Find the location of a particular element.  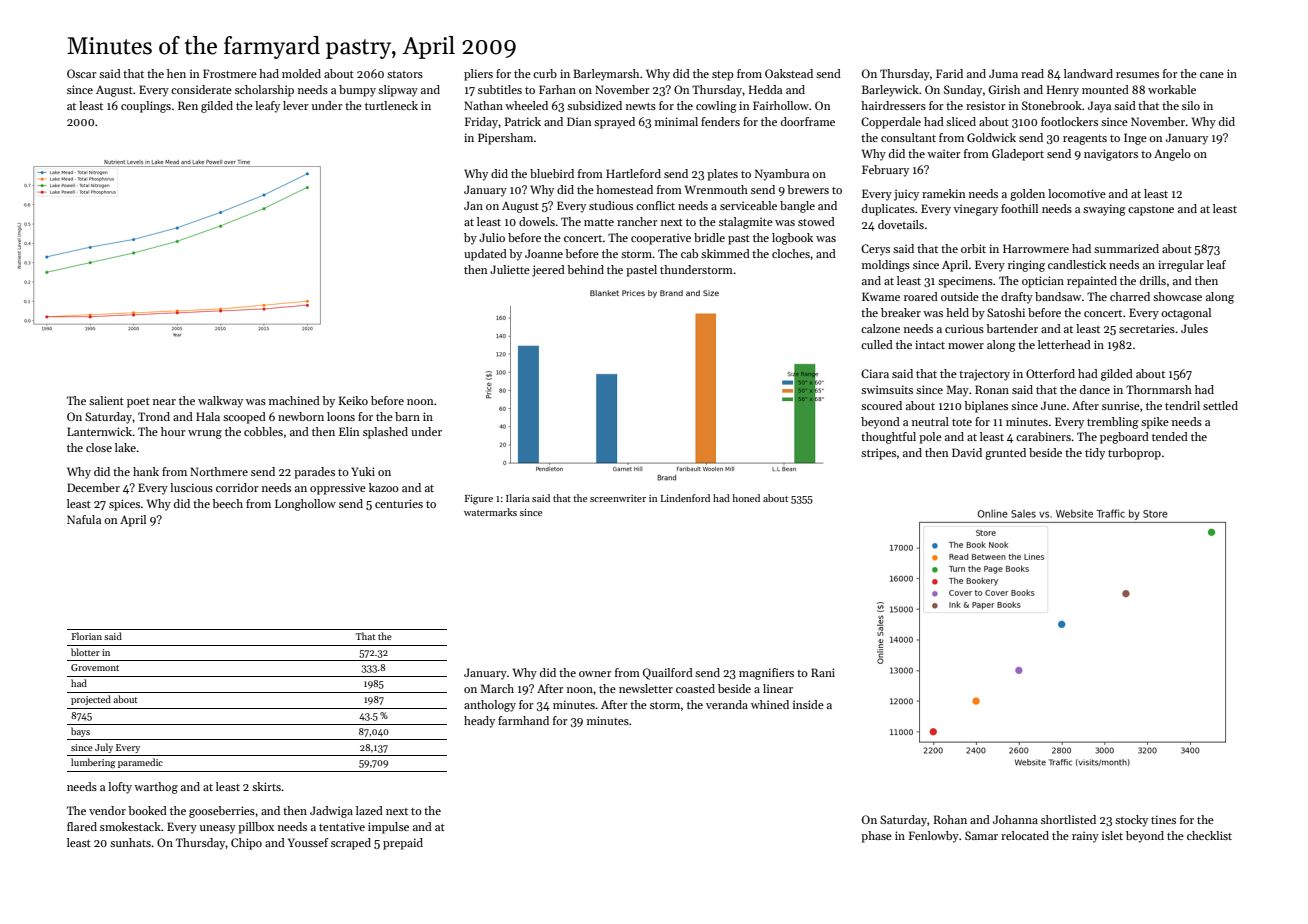

scraped is located at coordinates (351, 844).
